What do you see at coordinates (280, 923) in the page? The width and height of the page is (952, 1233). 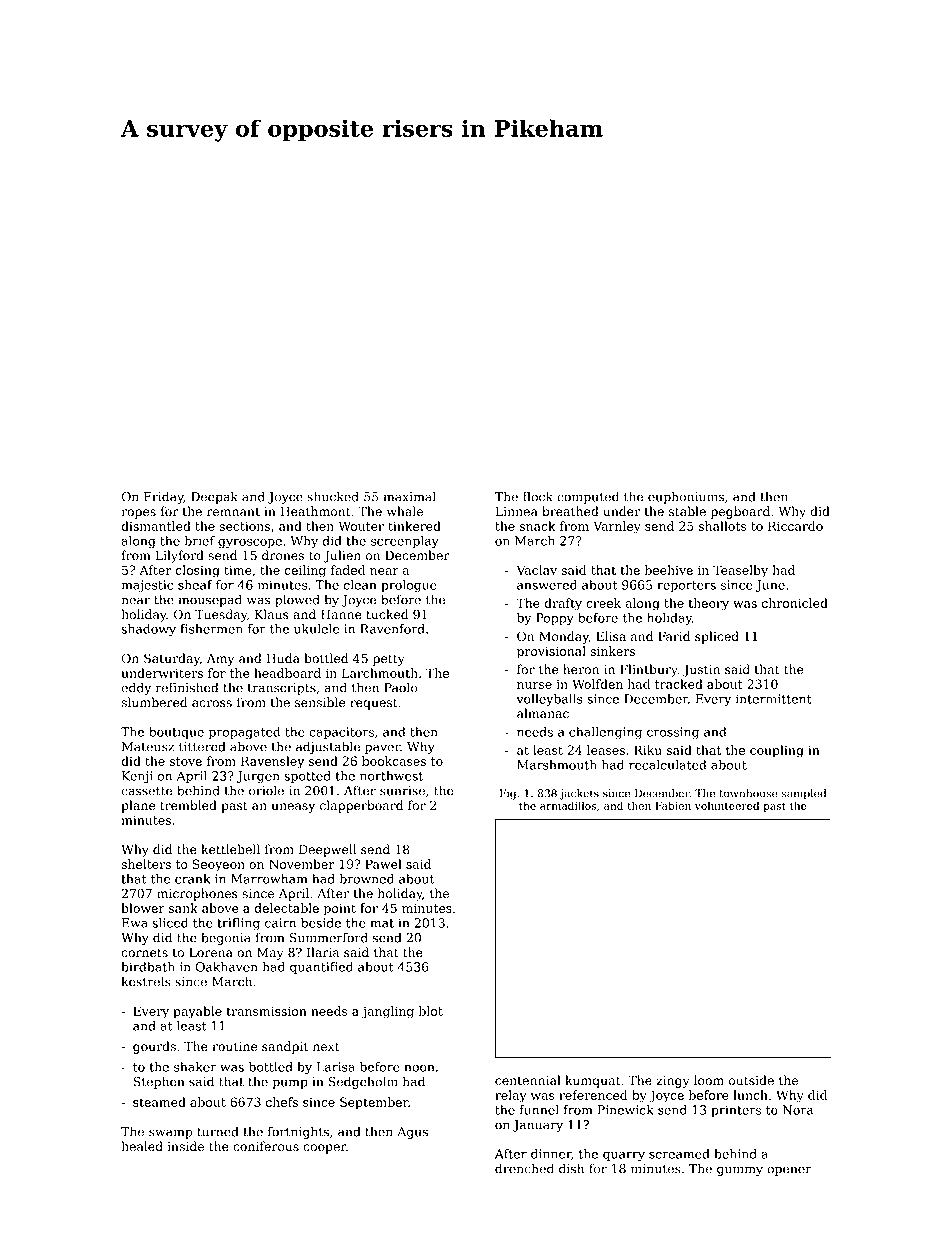 I see `cairn` at bounding box center [280, 923].
